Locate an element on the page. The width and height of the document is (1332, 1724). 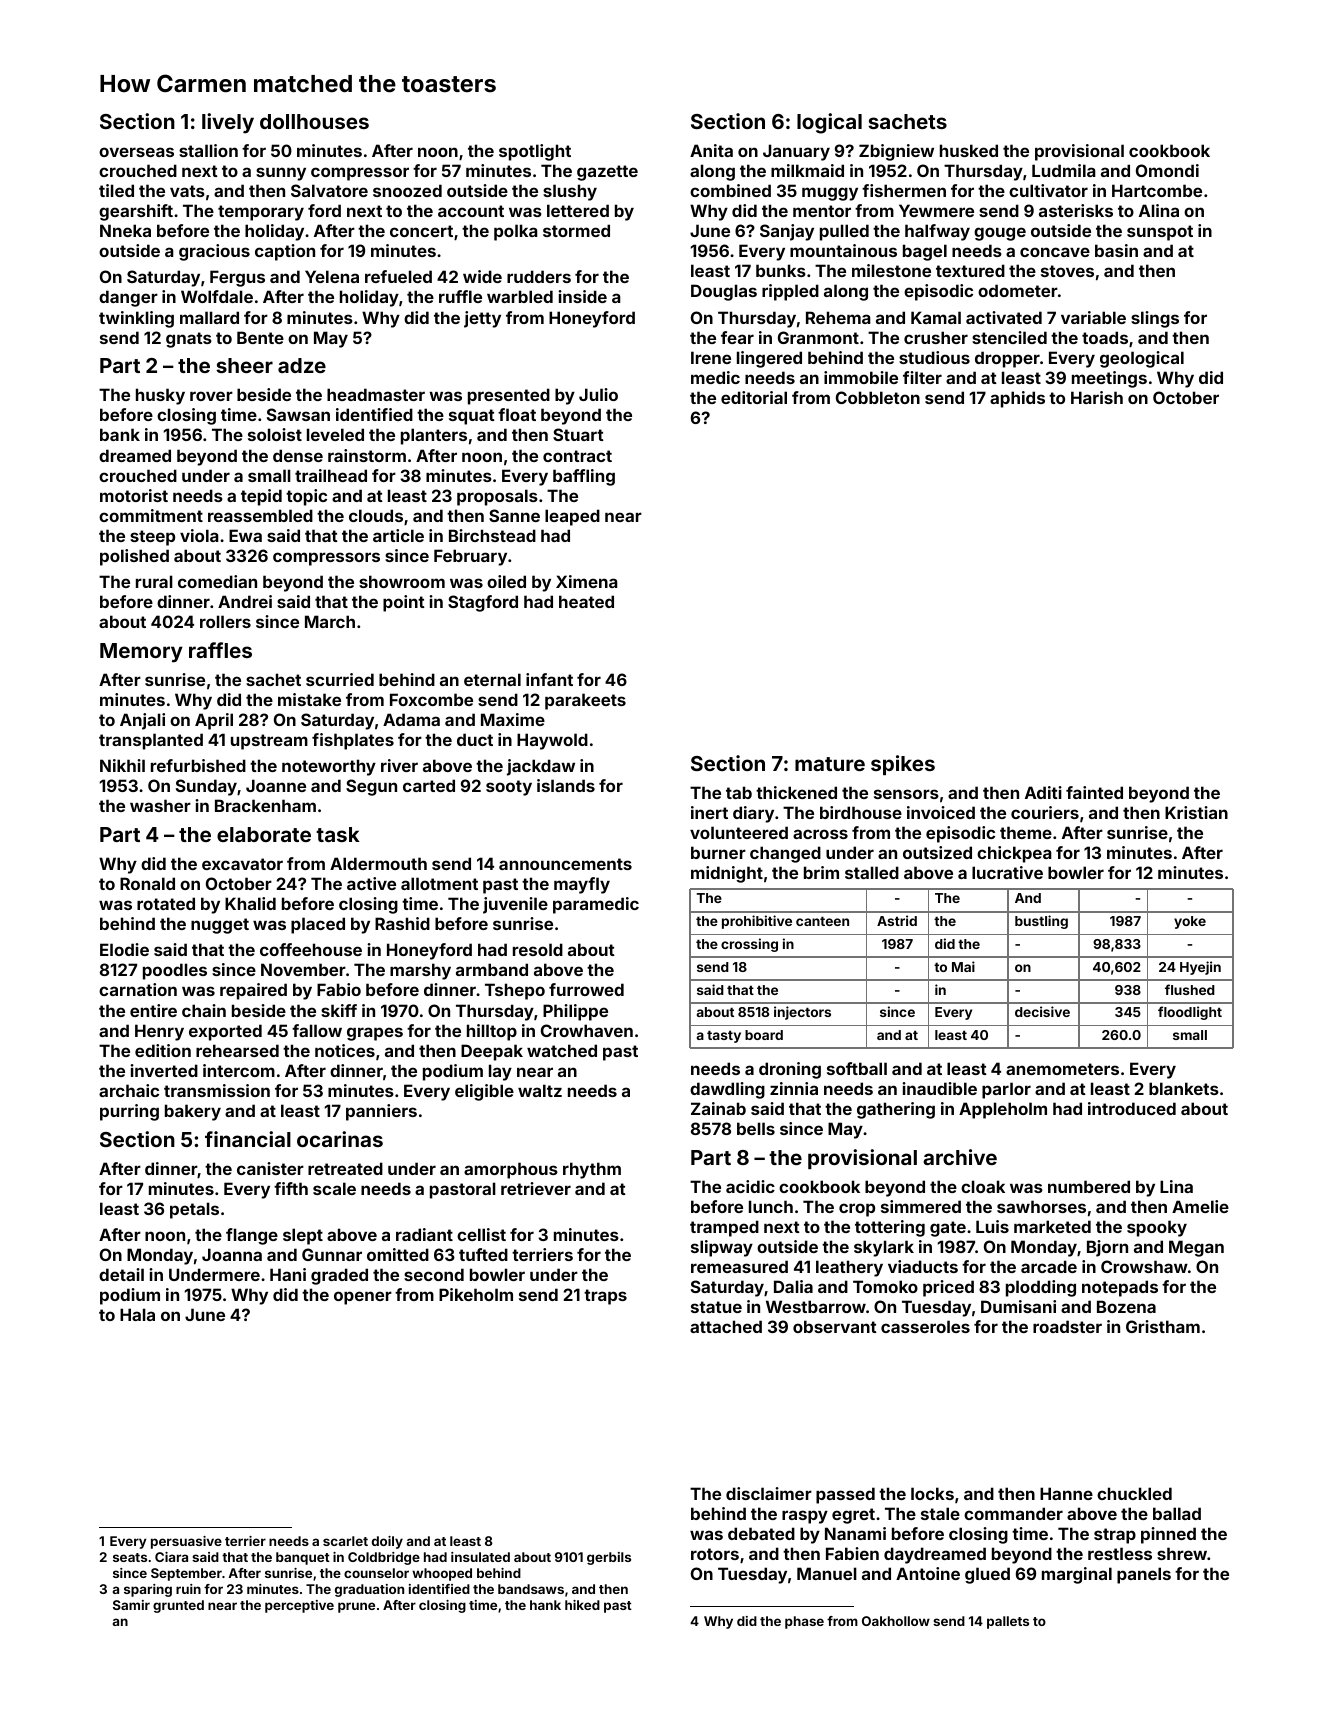
gouge is located at coordinates (1000, 234).
